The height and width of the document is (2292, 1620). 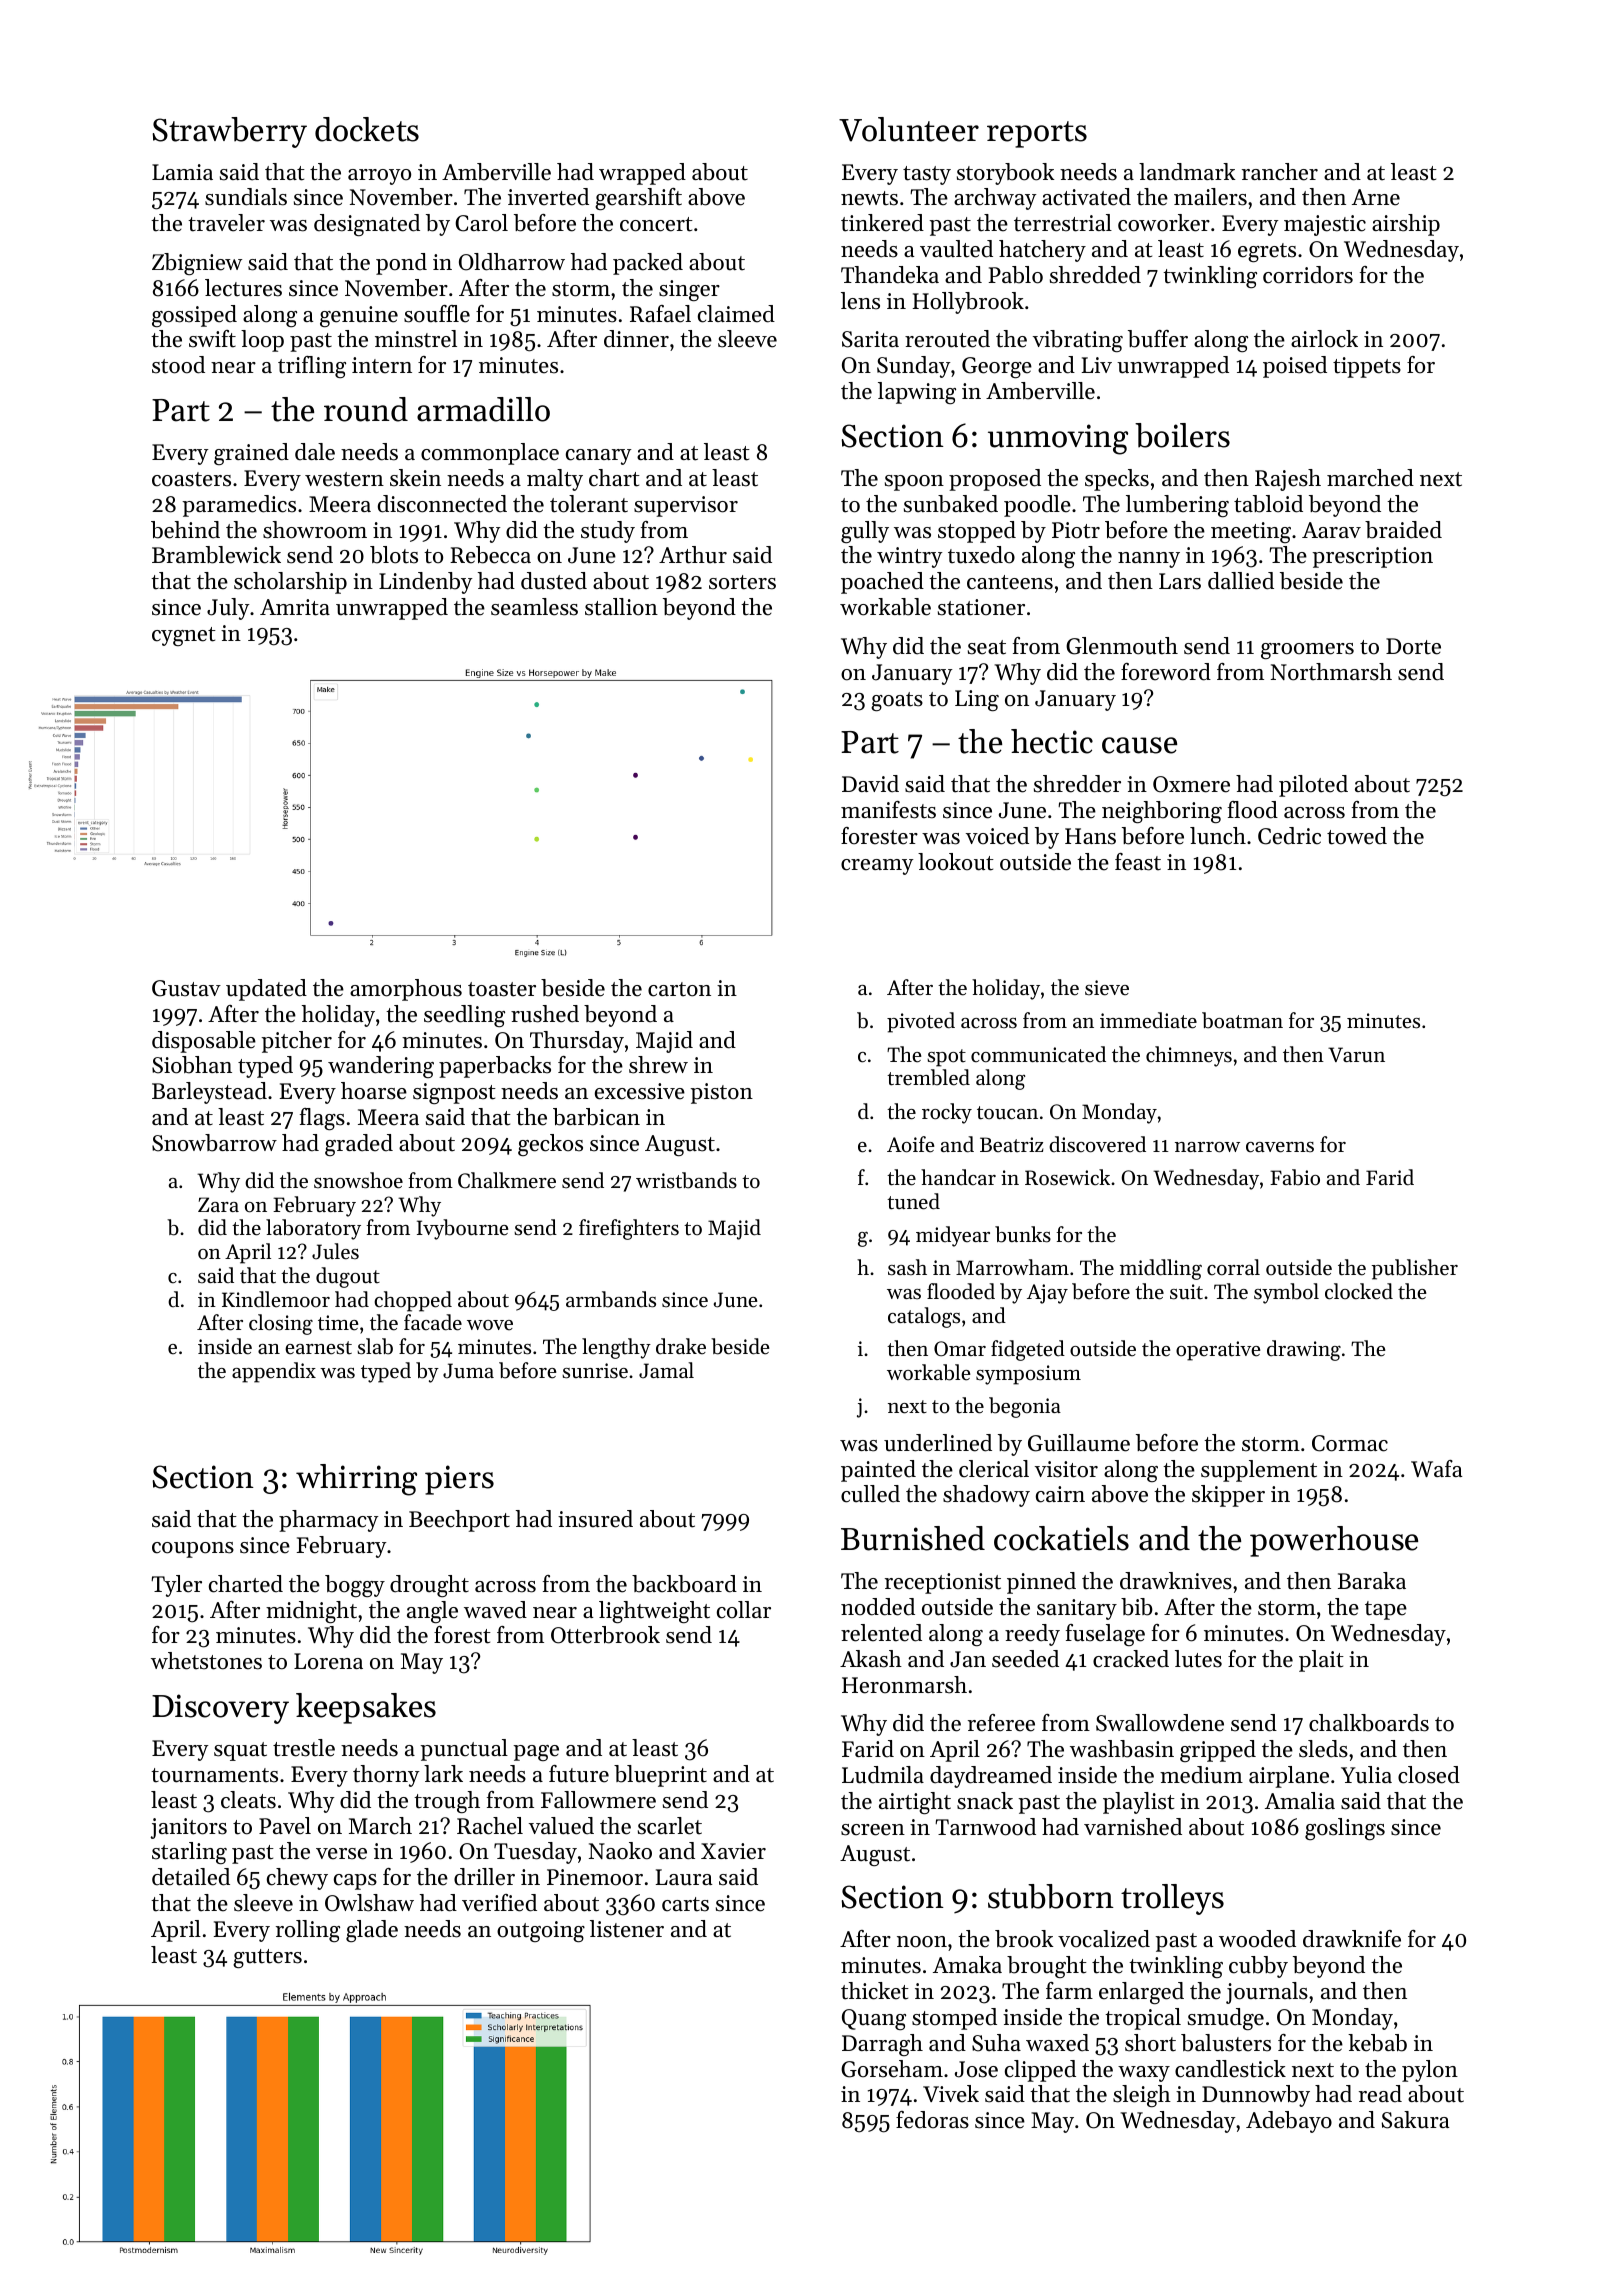 I want to click on gearshift, so click(x=638, y=199).
